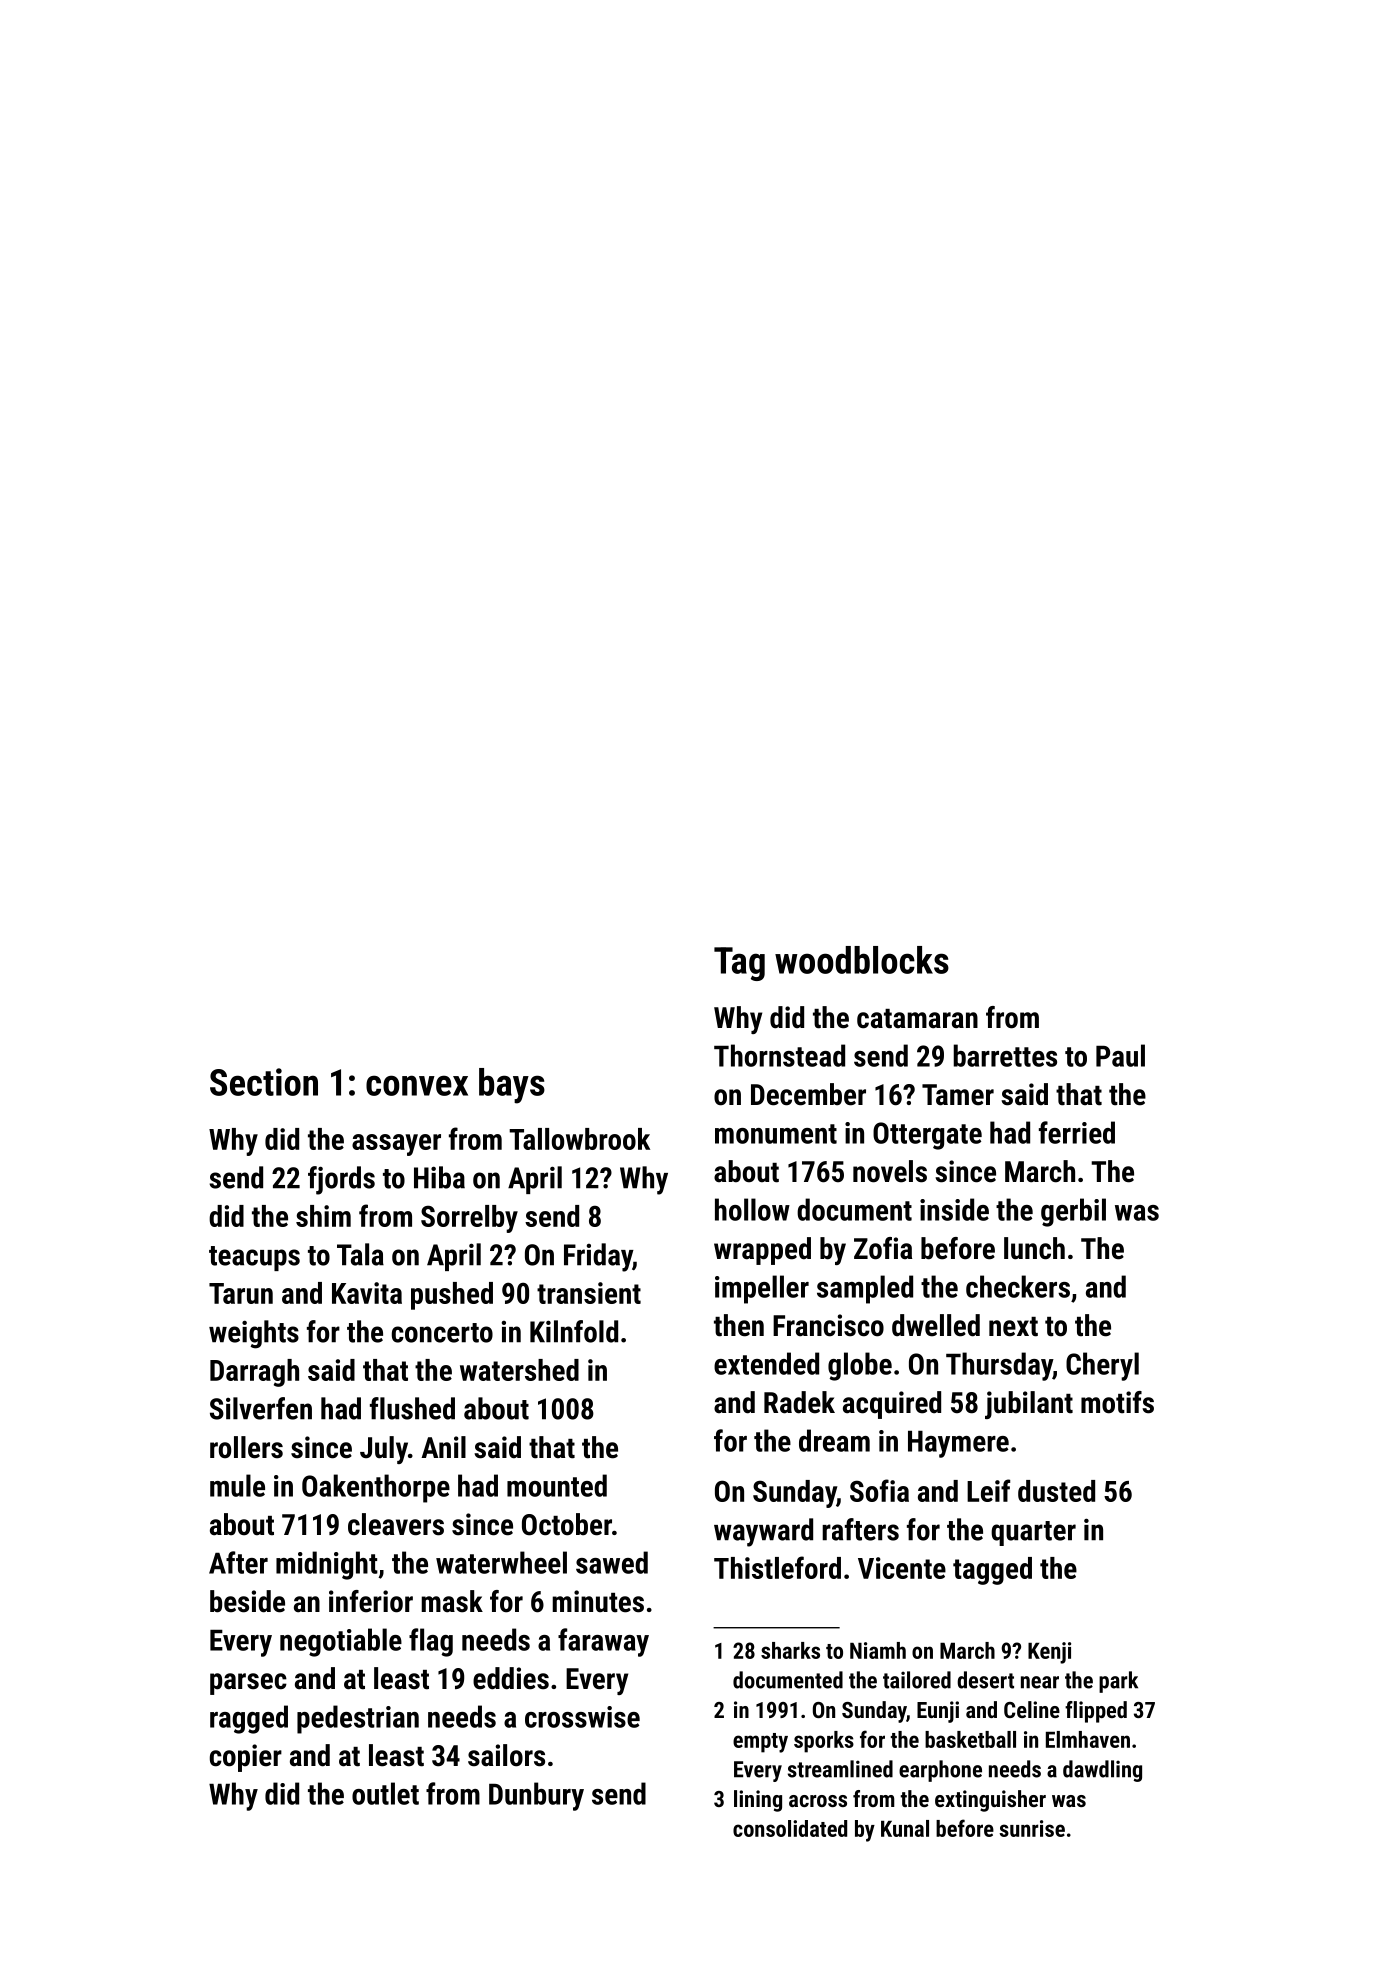  I want to click on Section, so click(264, 1082).
